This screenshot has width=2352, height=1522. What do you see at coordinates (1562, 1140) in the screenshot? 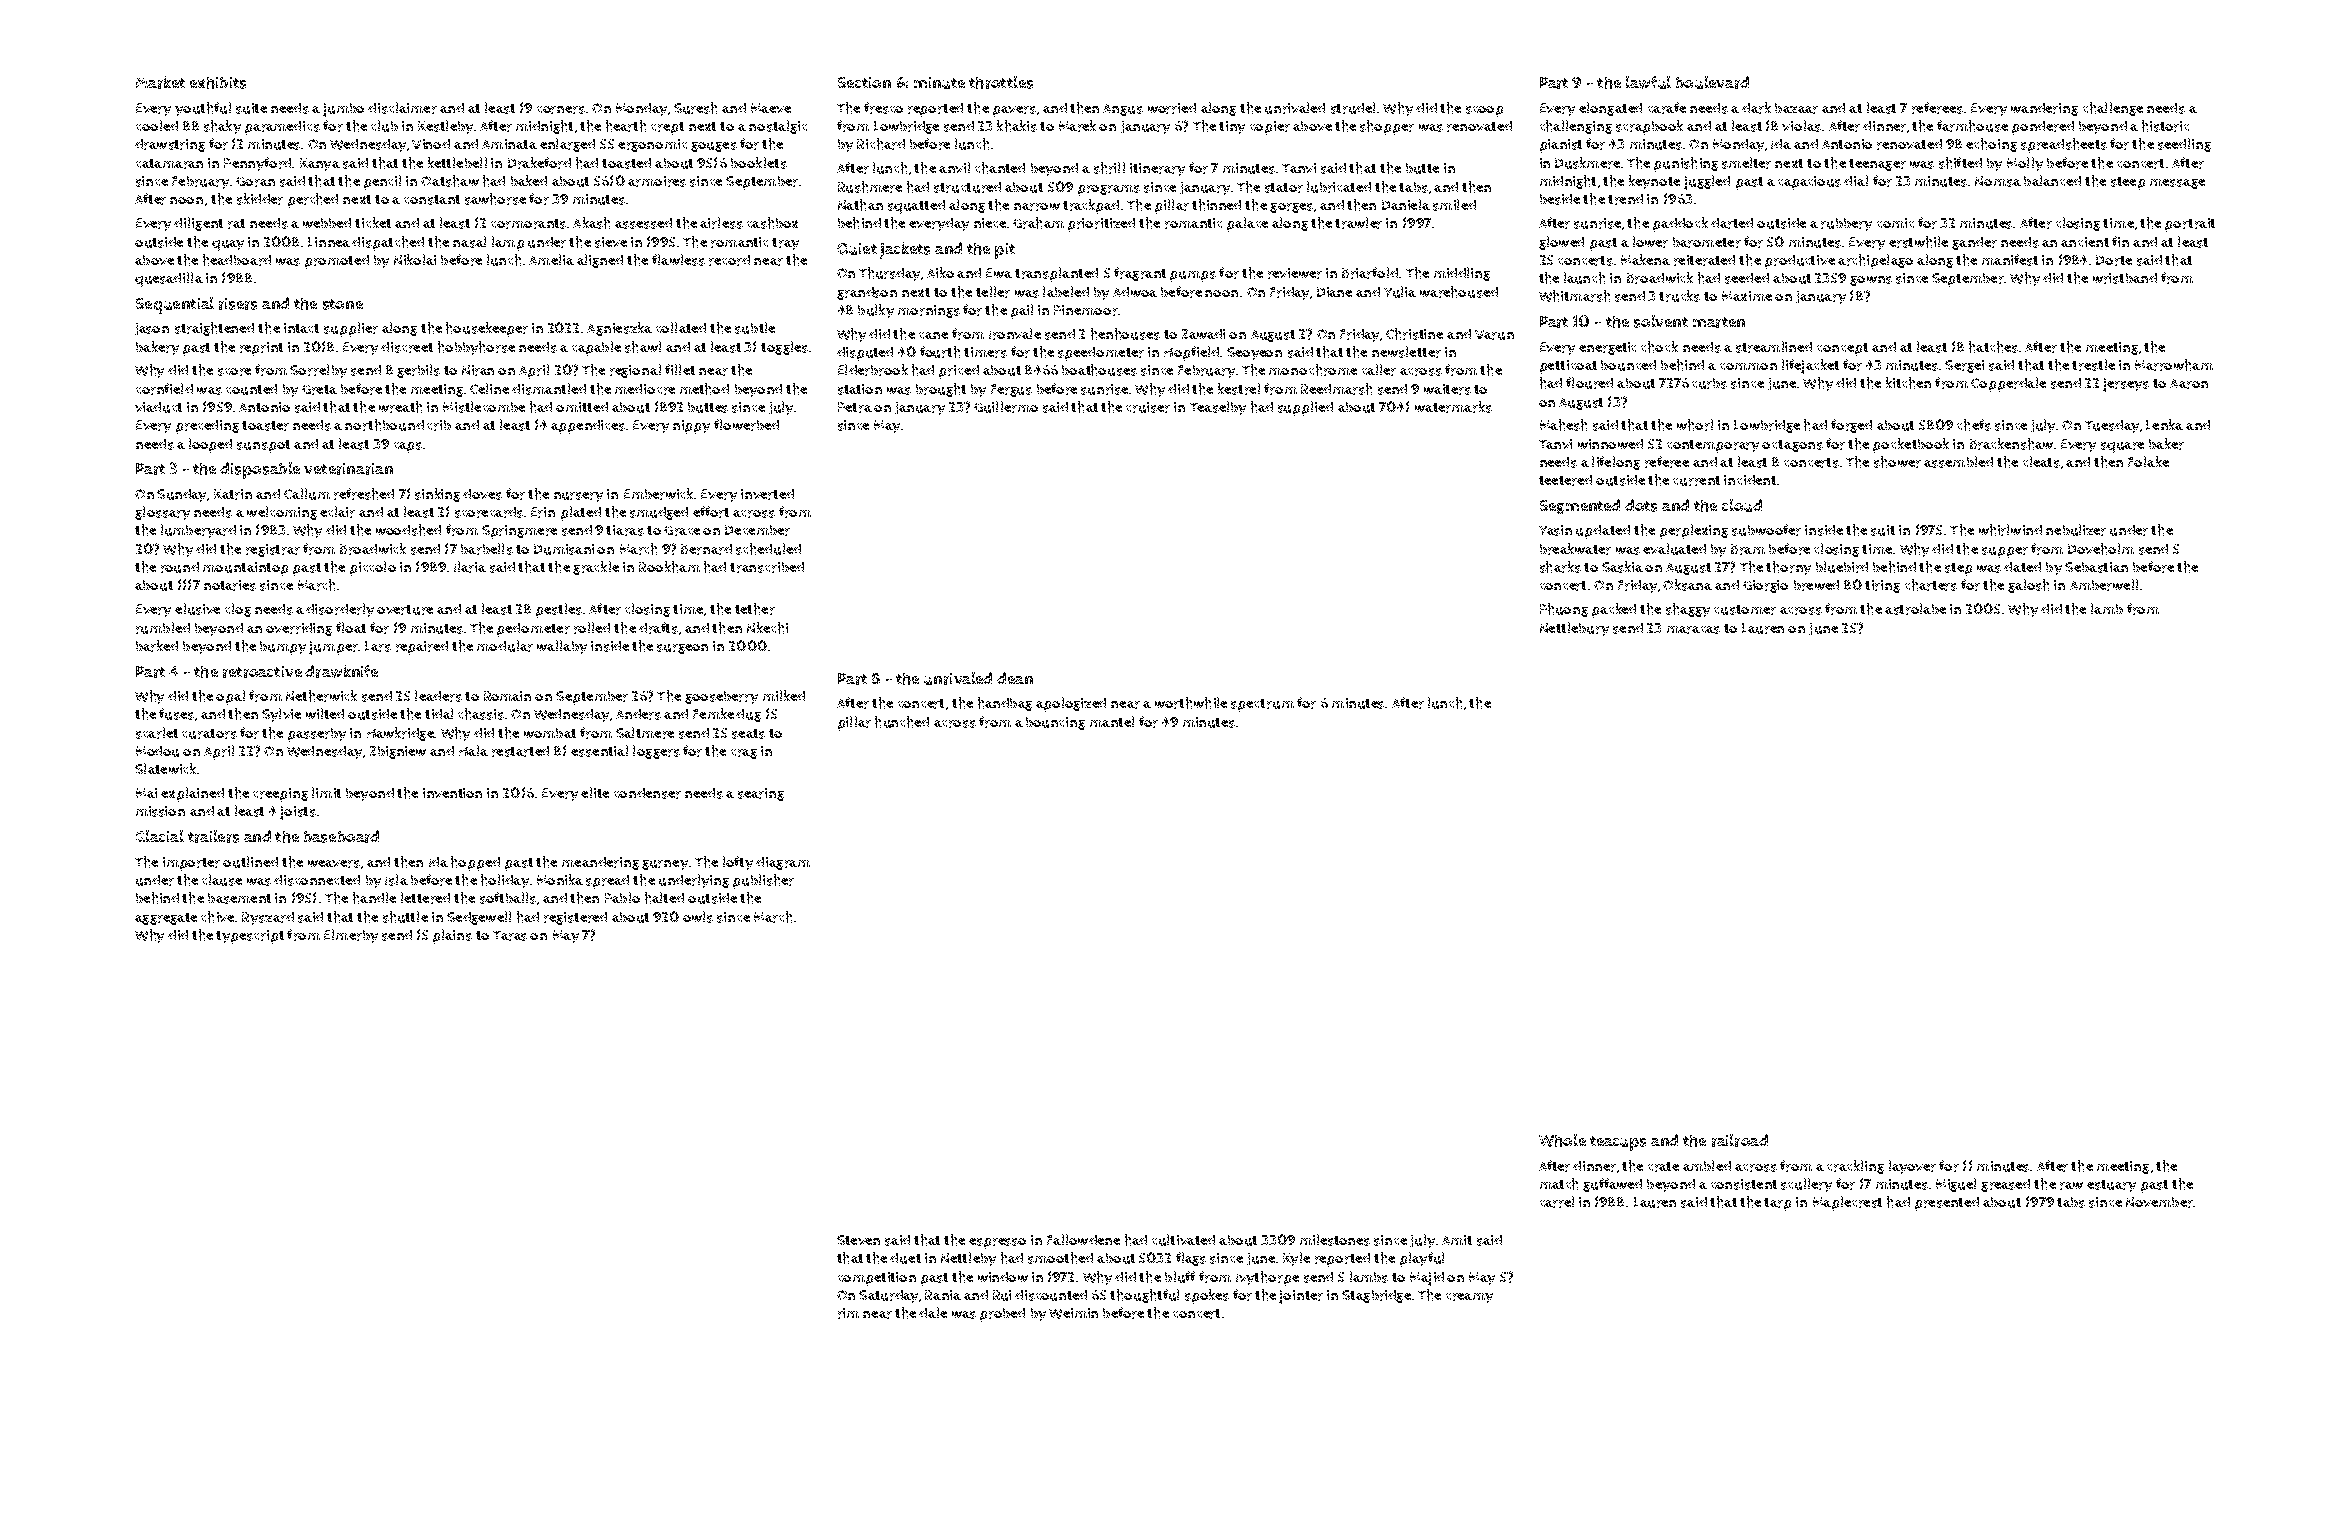
I see `Whole` at bounding box center [1562, 1140].
